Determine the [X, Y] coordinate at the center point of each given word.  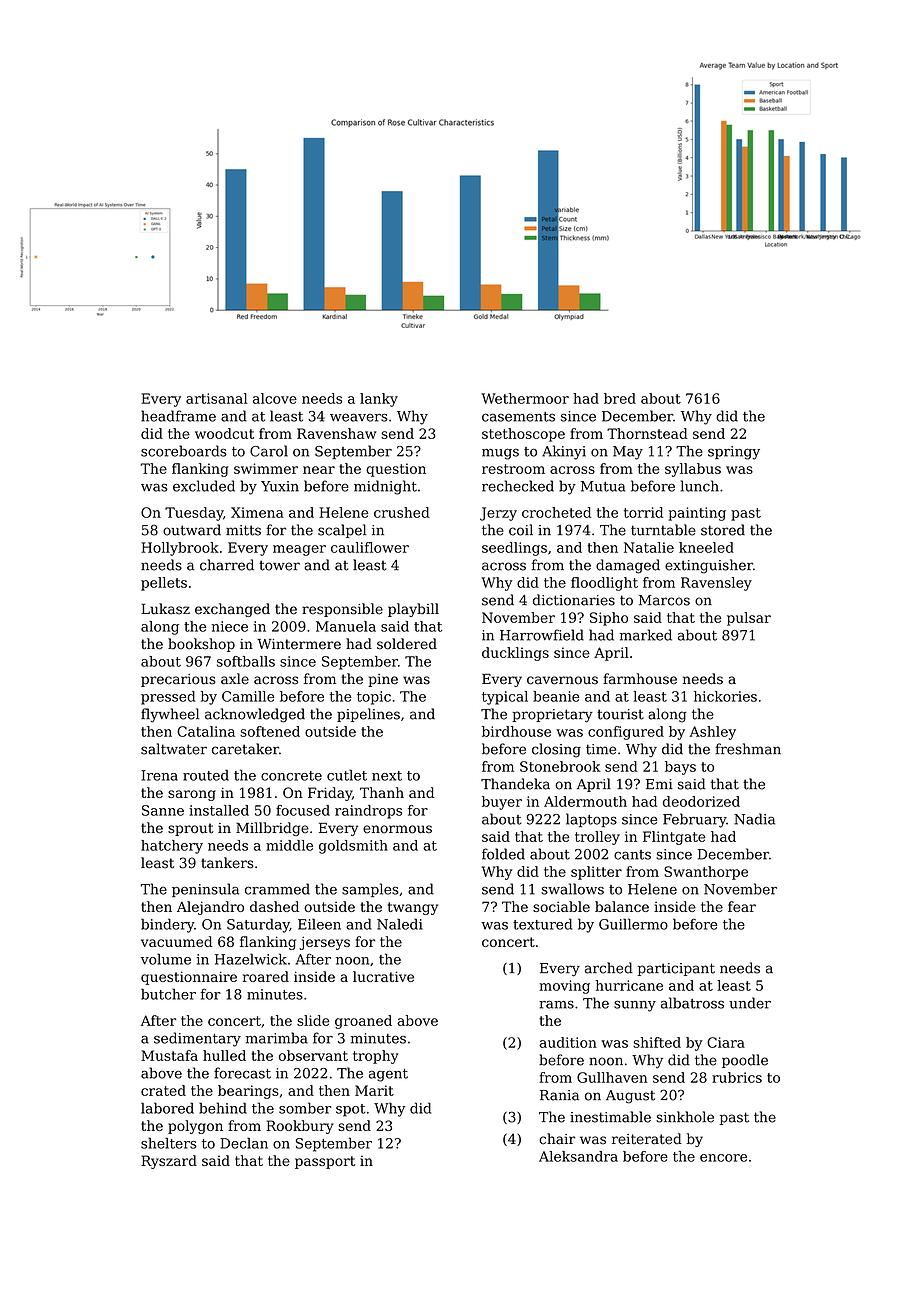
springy [734, 453]
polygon [195, 1127]
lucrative [383, 976]
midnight [385, 487]
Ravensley [716, 584]
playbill [413, 610]
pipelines [368, 715]
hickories [725, 696]
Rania [559, 1095]
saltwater [174, 749]
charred [227, 565]
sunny [635, 1006]
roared [266, 976]
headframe [178, 416]
